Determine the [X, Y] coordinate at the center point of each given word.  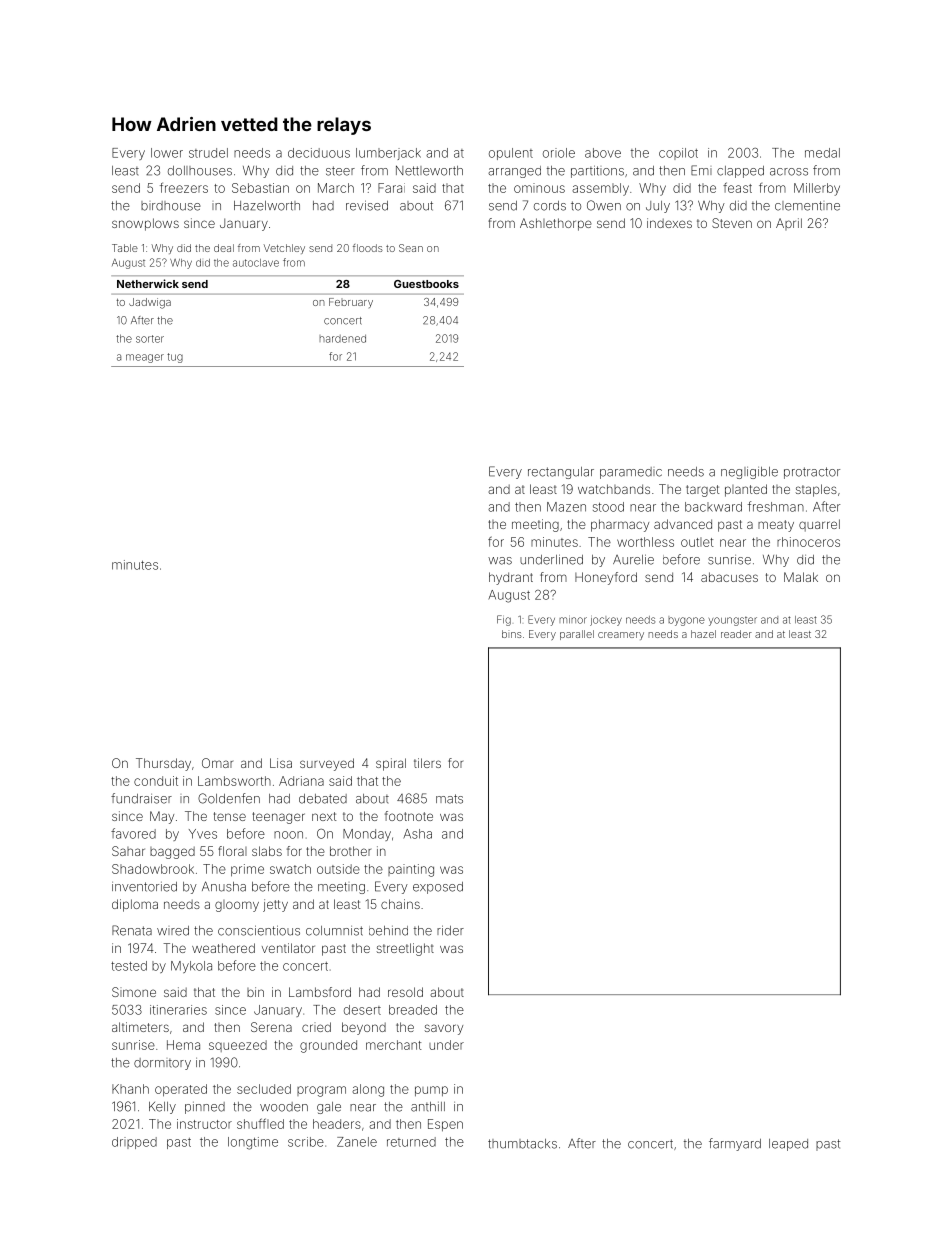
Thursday [163, 764]
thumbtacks [522, 1144]
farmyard [735, 1144]
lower [167, 153]
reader [736, 634]
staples [816, 490]
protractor [812, 473]
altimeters [140, 1027]
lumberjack [388, 154]
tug [175, 358]
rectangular [561, 473]
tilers [427, 763]
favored [133, 833]
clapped [740, 172]
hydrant [511, 578]
